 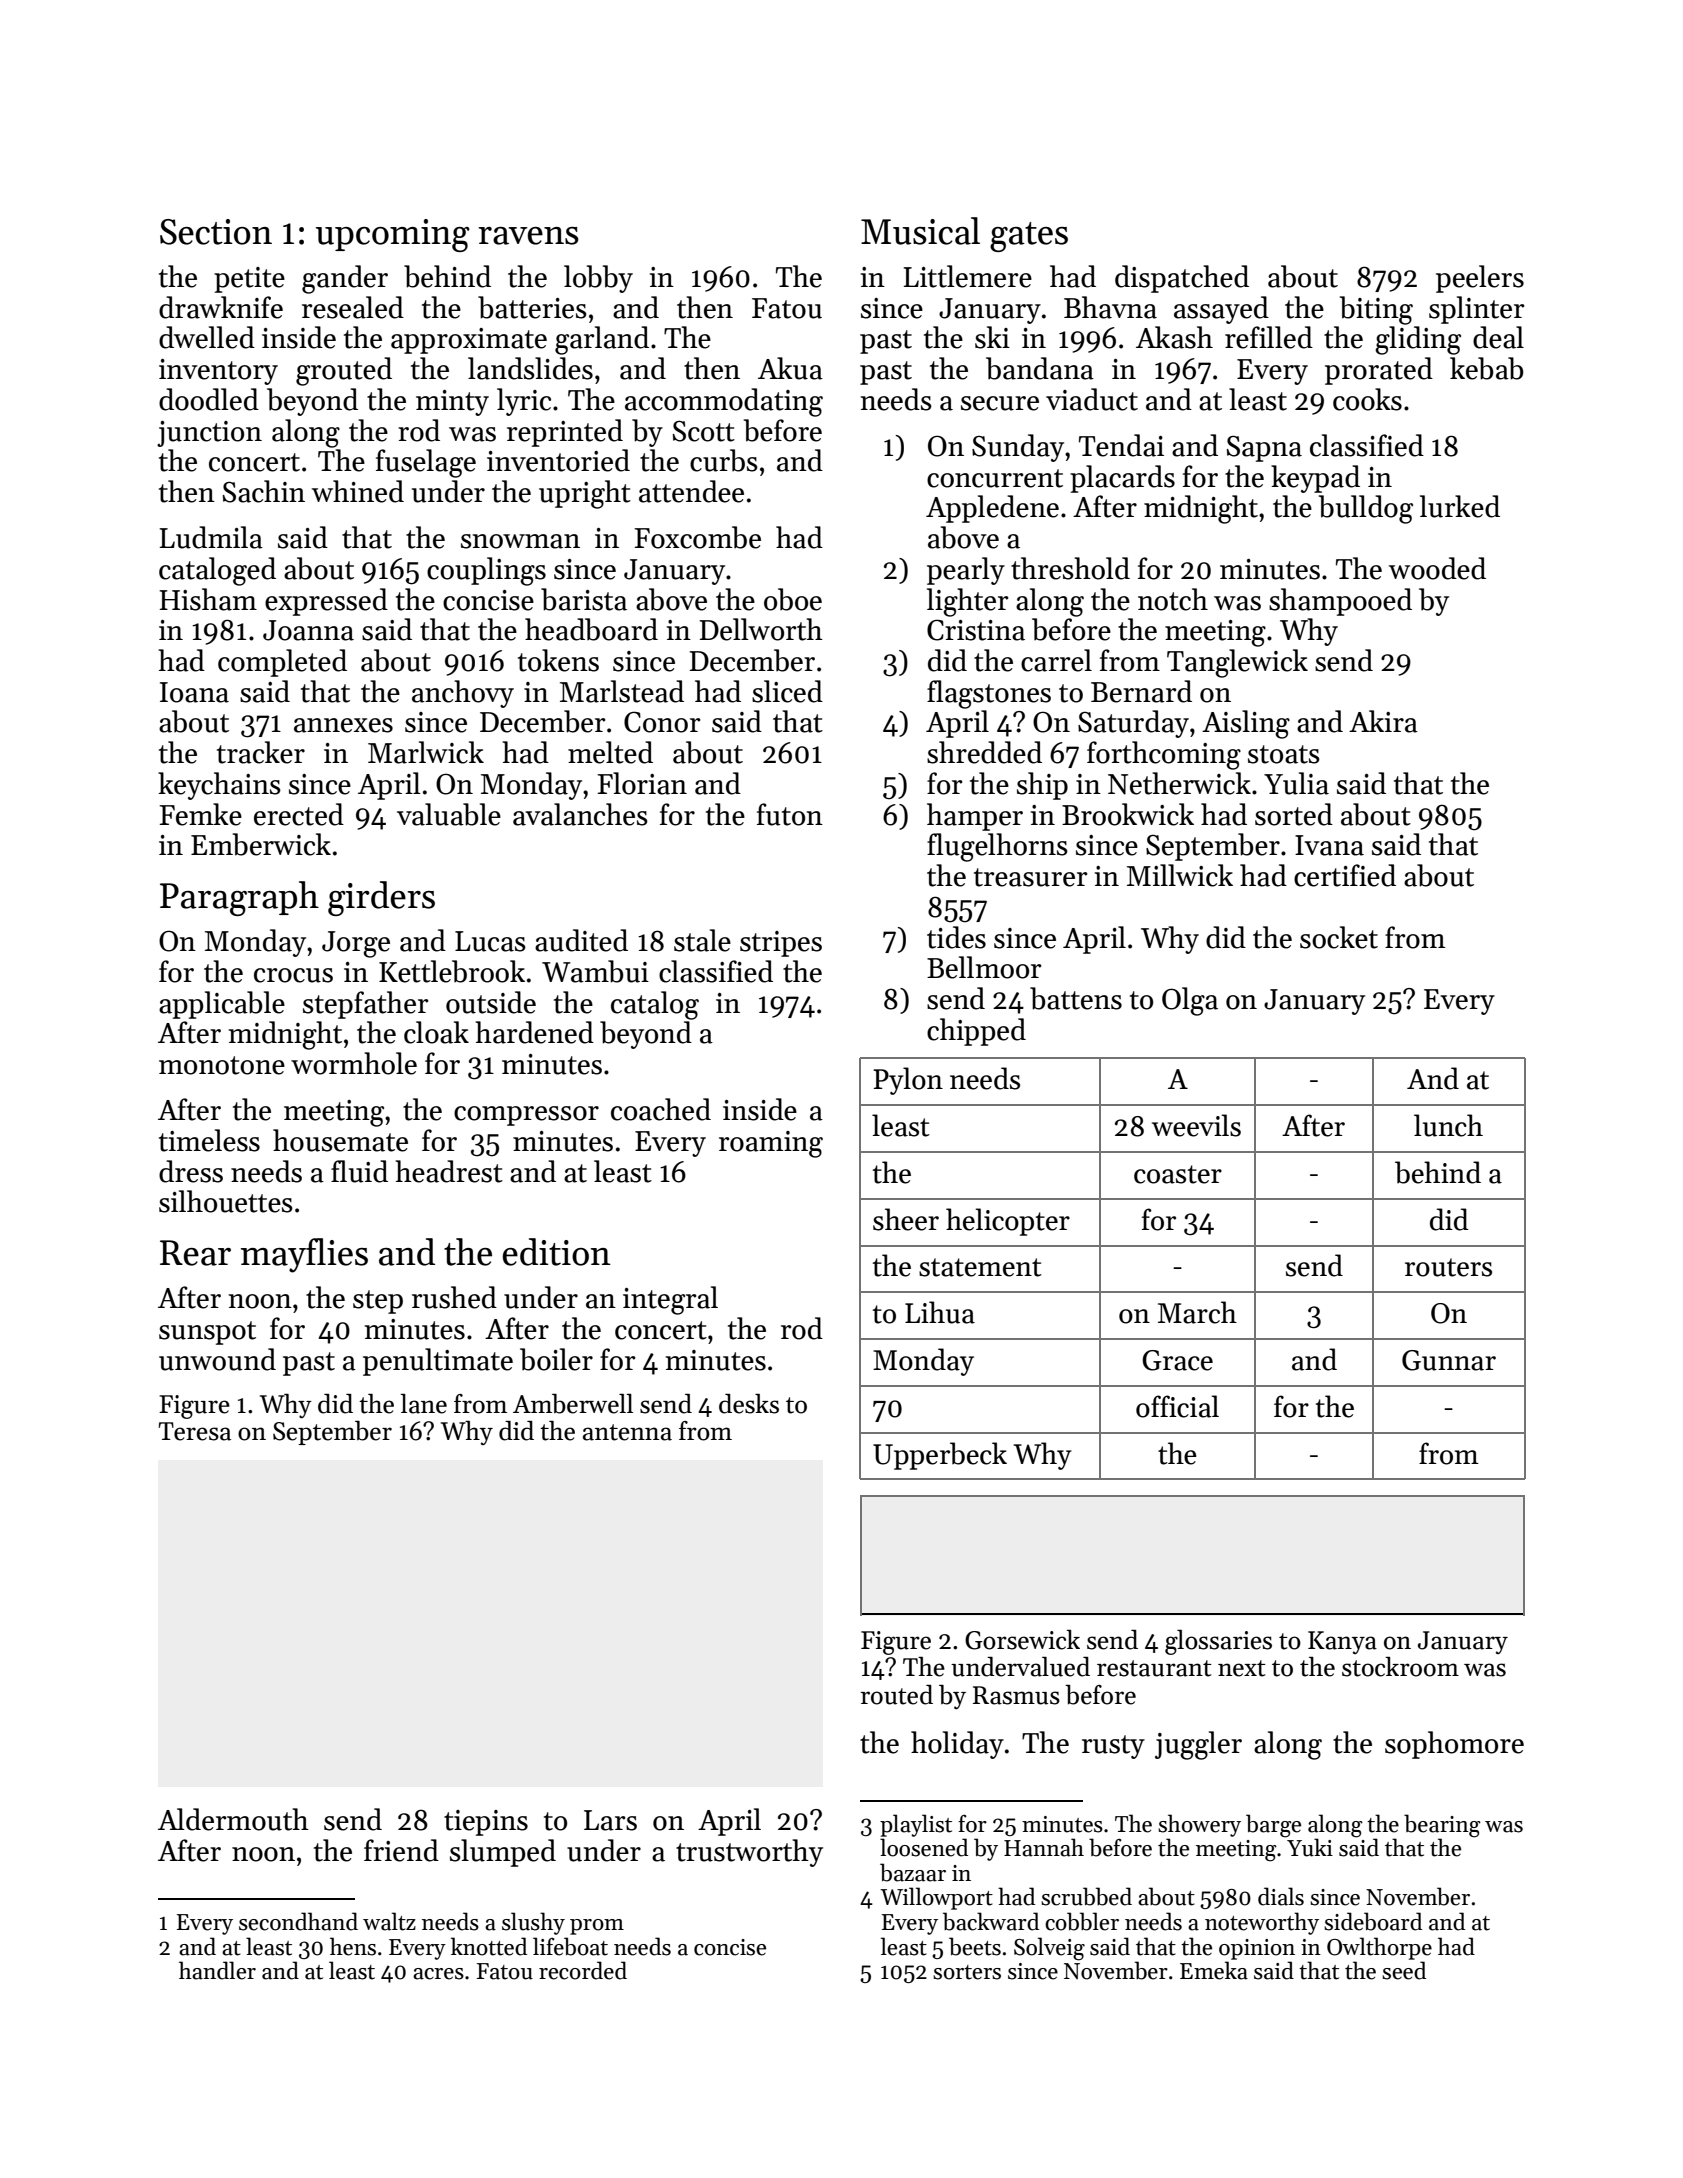 What do you see at coordinates (1182, 279) in the screenshot?
I see `dispatched` at bounding box center [1182, 279].
